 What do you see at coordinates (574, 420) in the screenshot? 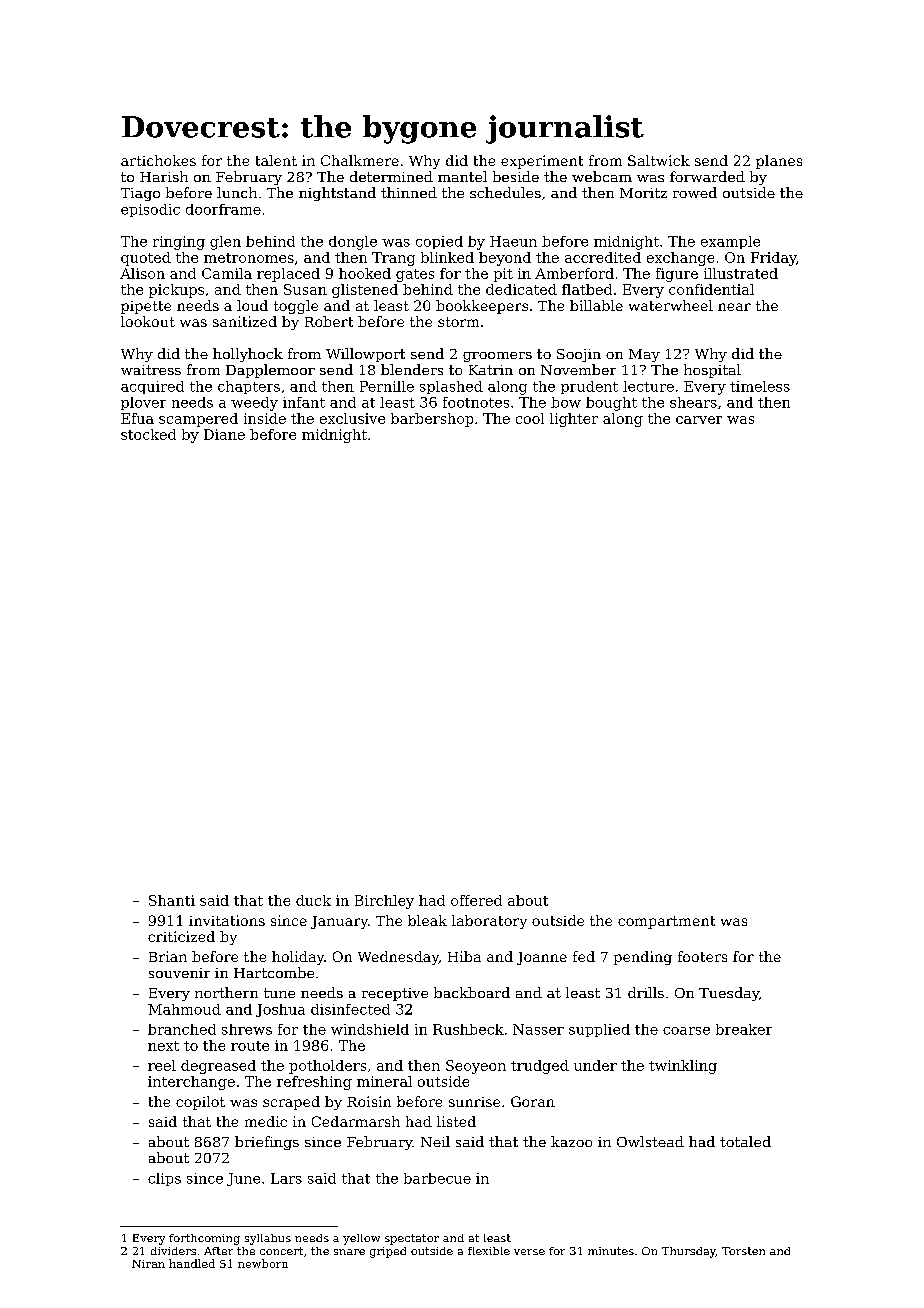
I see `lighter` at bounding box center [574, 420].
